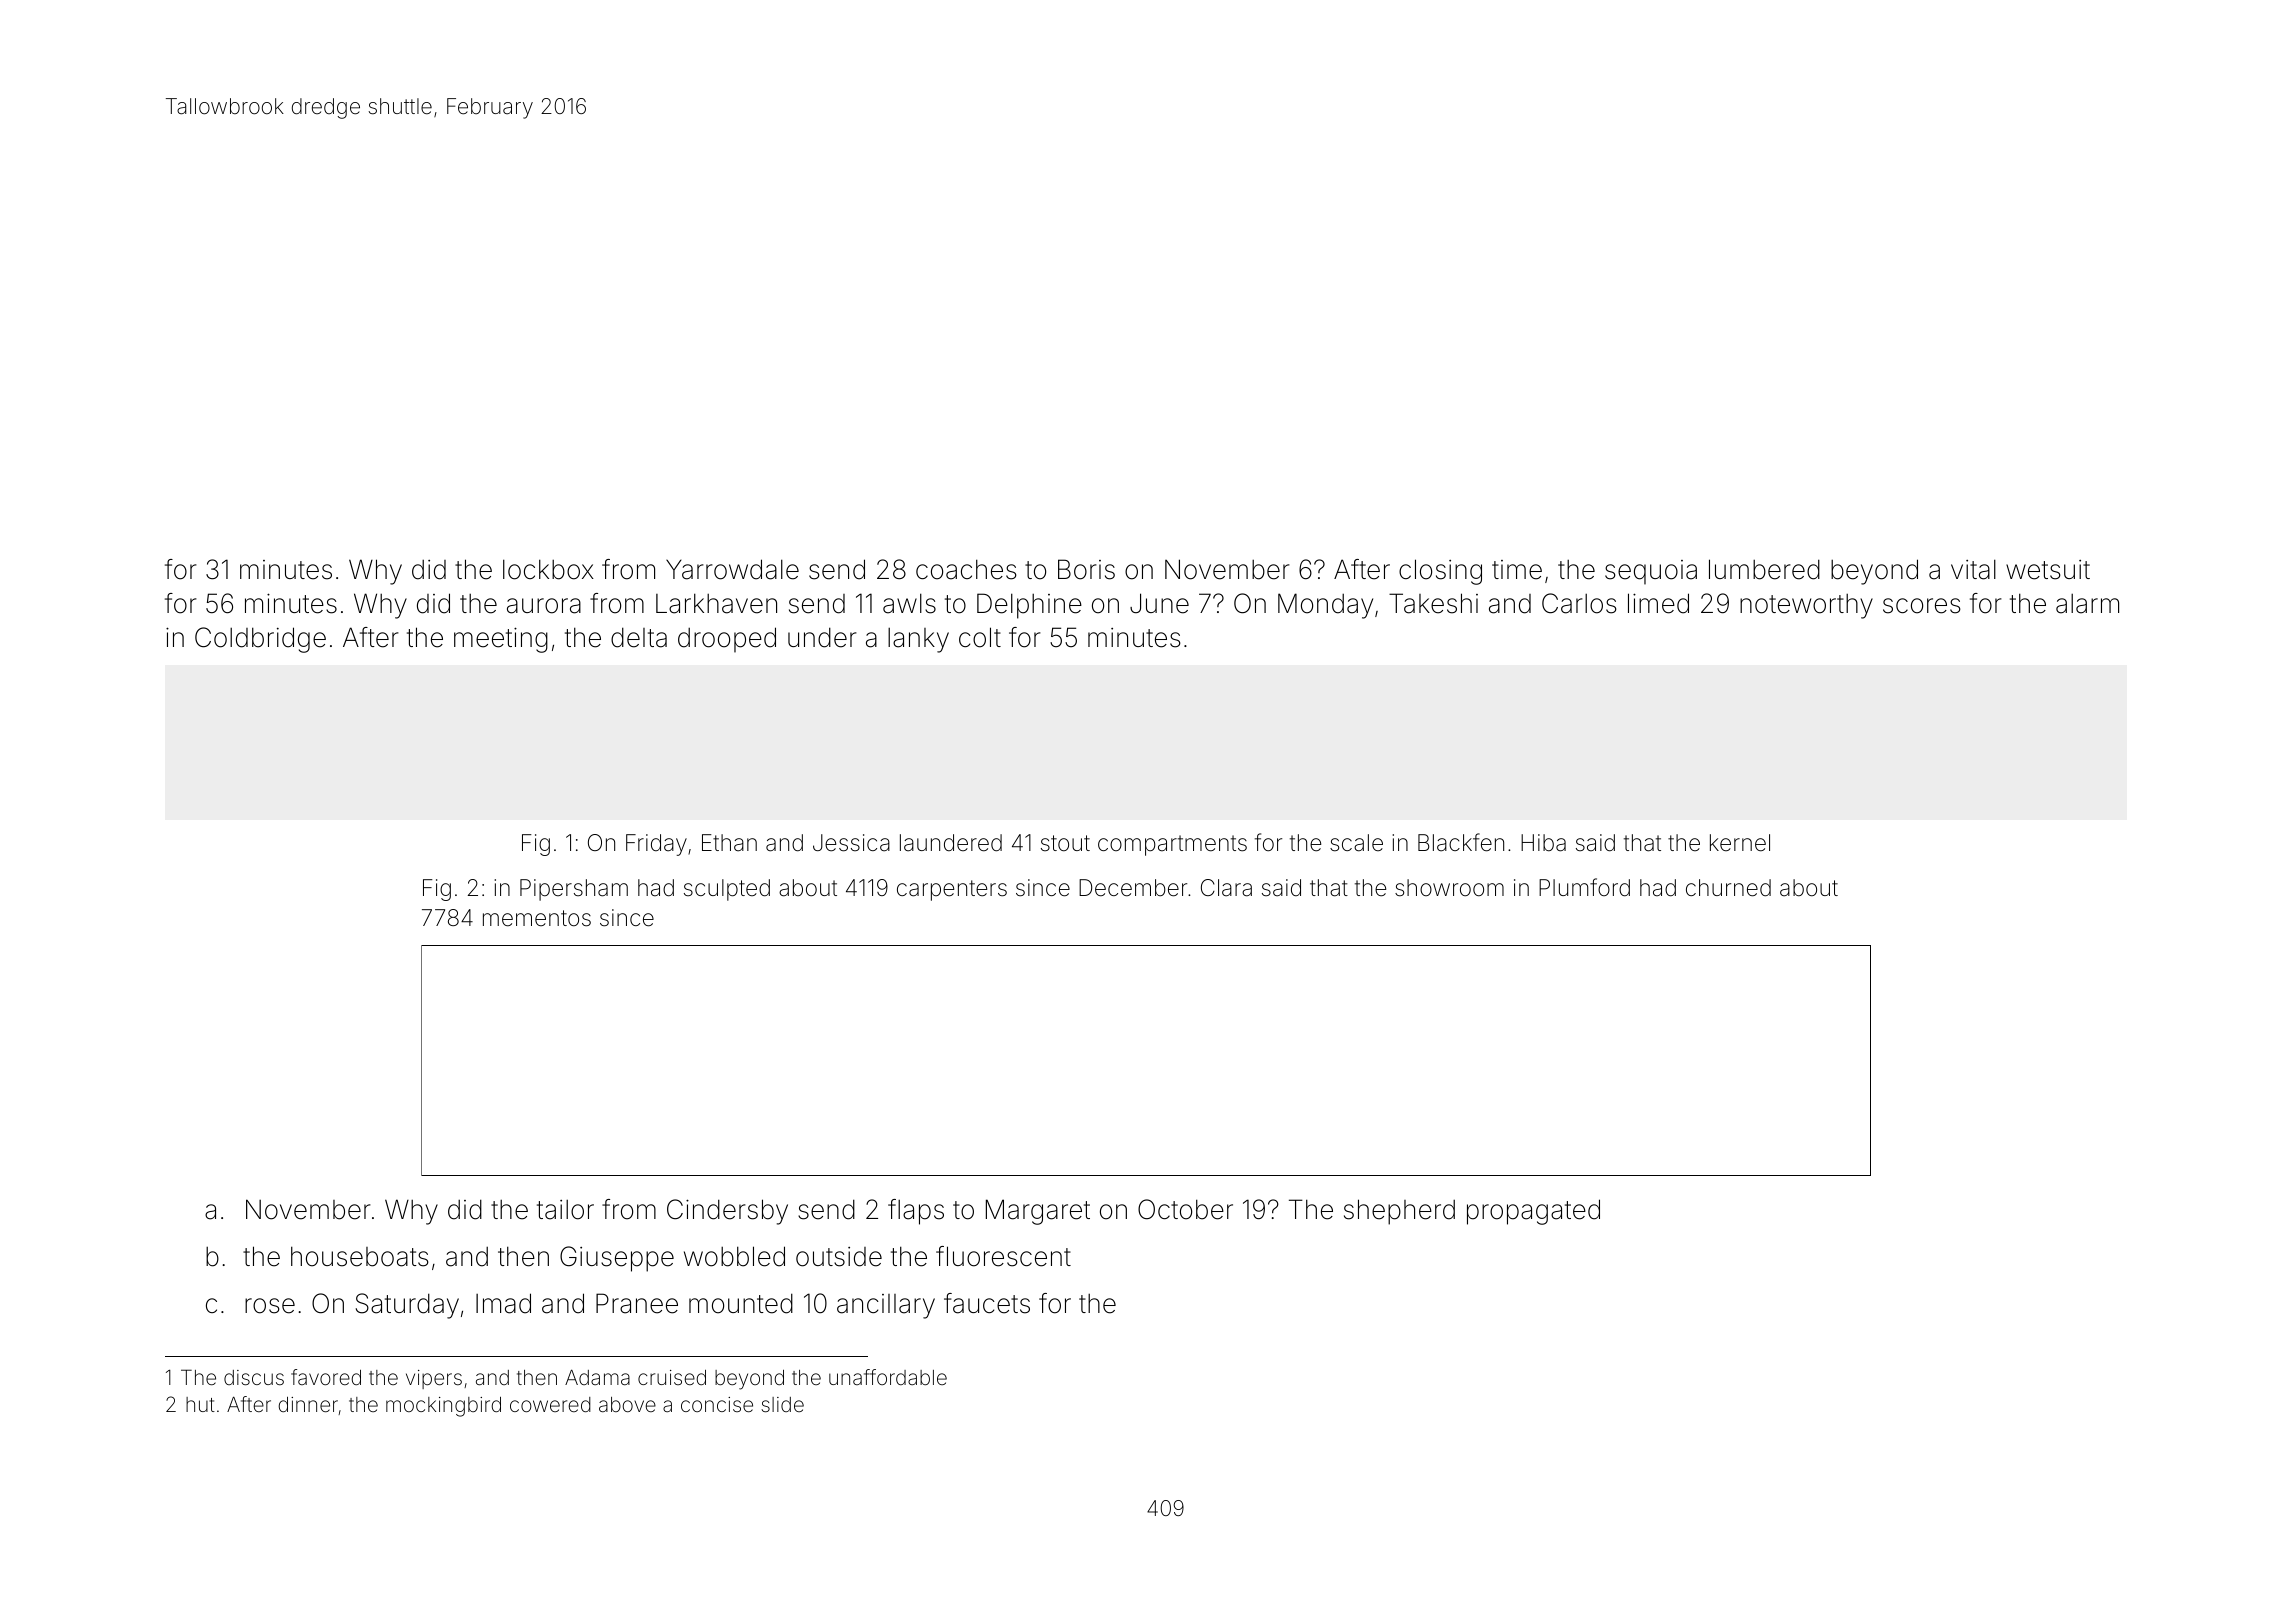 Image resolution: width=2292 pixels, height=1620 pixels. What do you see at coordinates (1651, 572) in the screenshot?
I see `sequoia` at bounding box center [1651, 572].
